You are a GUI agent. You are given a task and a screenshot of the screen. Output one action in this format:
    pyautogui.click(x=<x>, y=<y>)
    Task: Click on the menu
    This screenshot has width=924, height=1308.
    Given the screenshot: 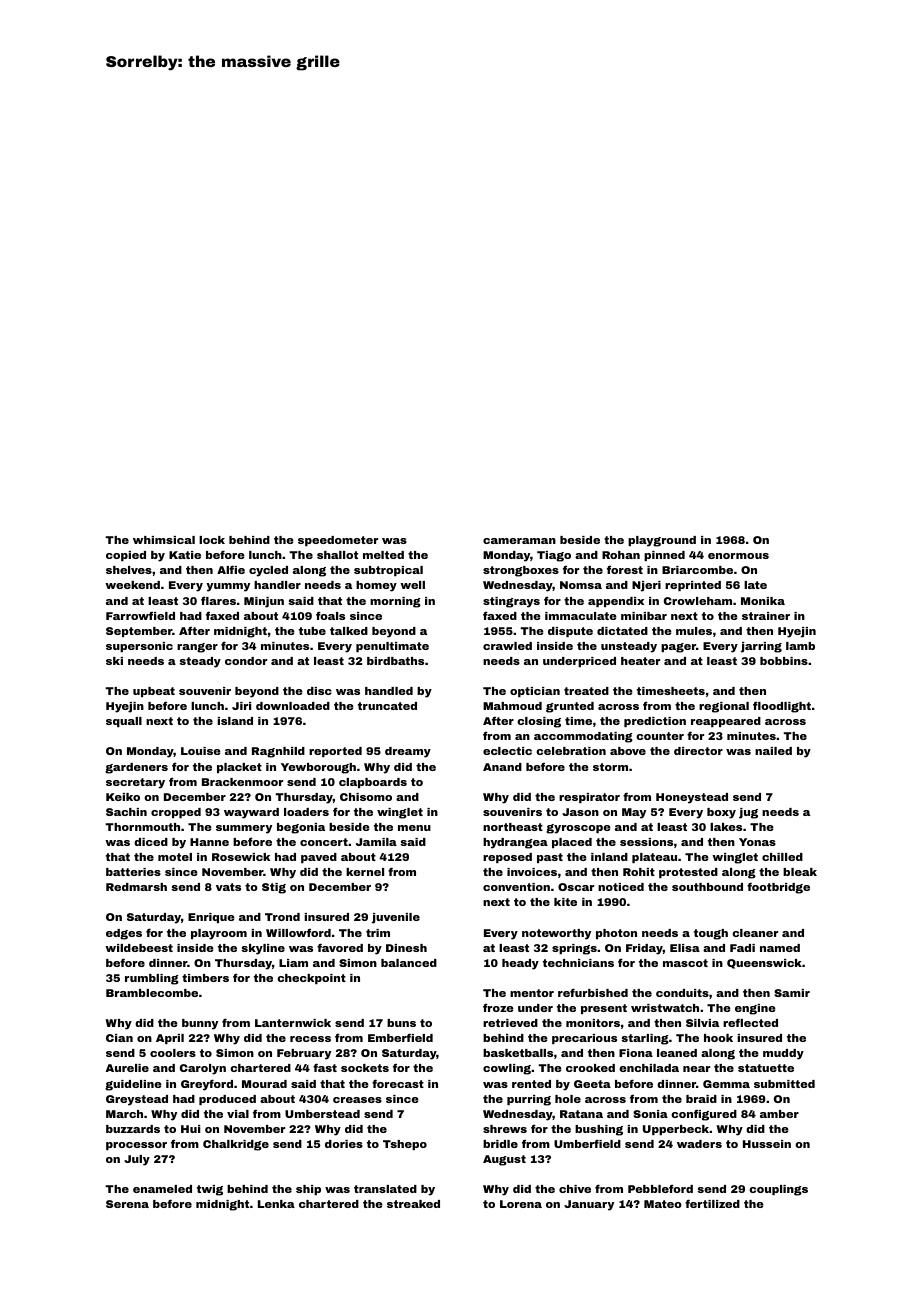 What is the action you would take?
    pyautogui.click(x=414, y=828)
